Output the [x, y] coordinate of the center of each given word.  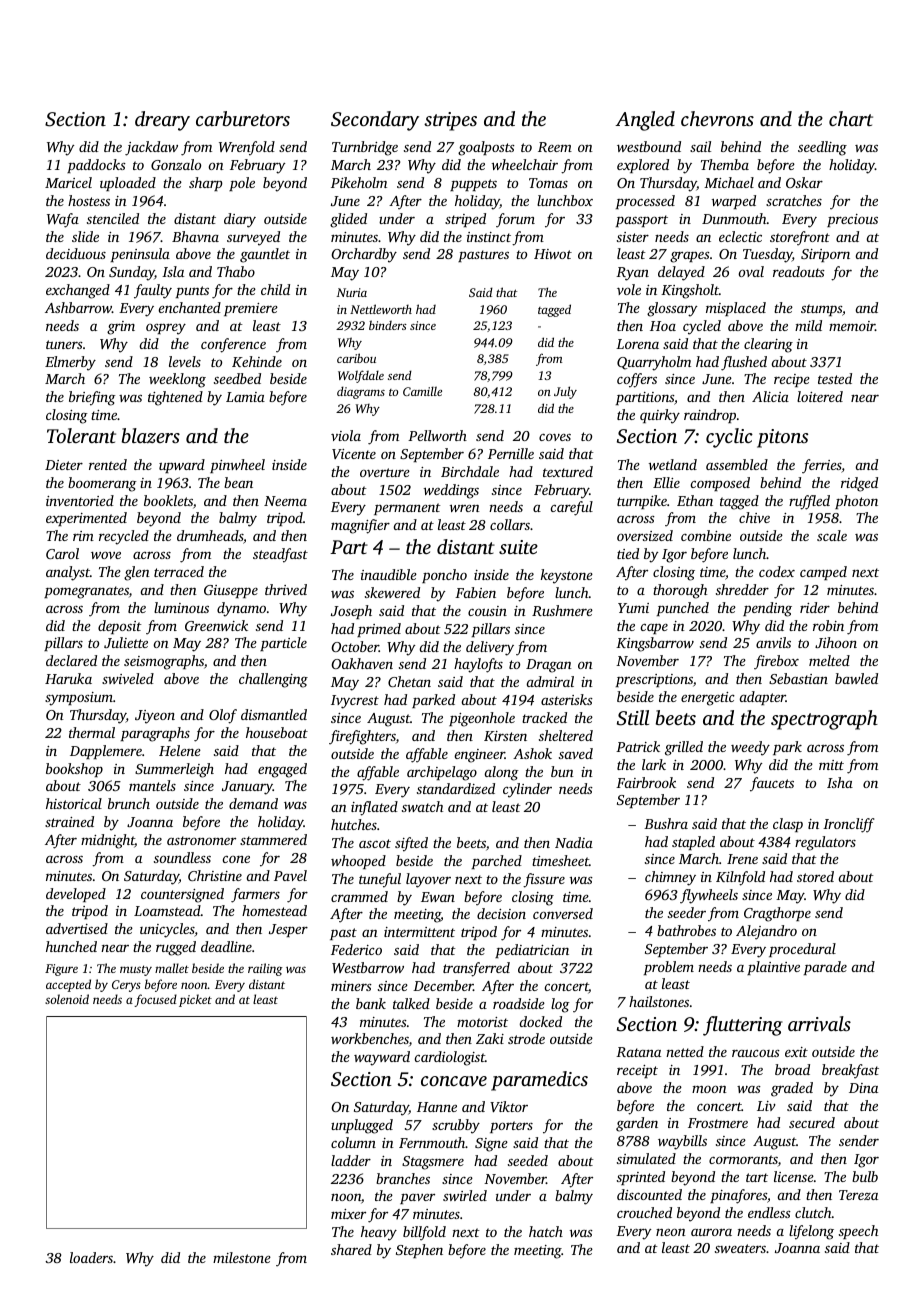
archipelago [442, 773]
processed [645, 202]
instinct [489, 237]
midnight [108, 841]
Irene [742, 859]
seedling [822, 148]
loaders [91, 1257]
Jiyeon [155, 717]
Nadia [574, 842]
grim [121, 328]
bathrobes [686, 930]
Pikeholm [359, 182]
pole [242, 184]
